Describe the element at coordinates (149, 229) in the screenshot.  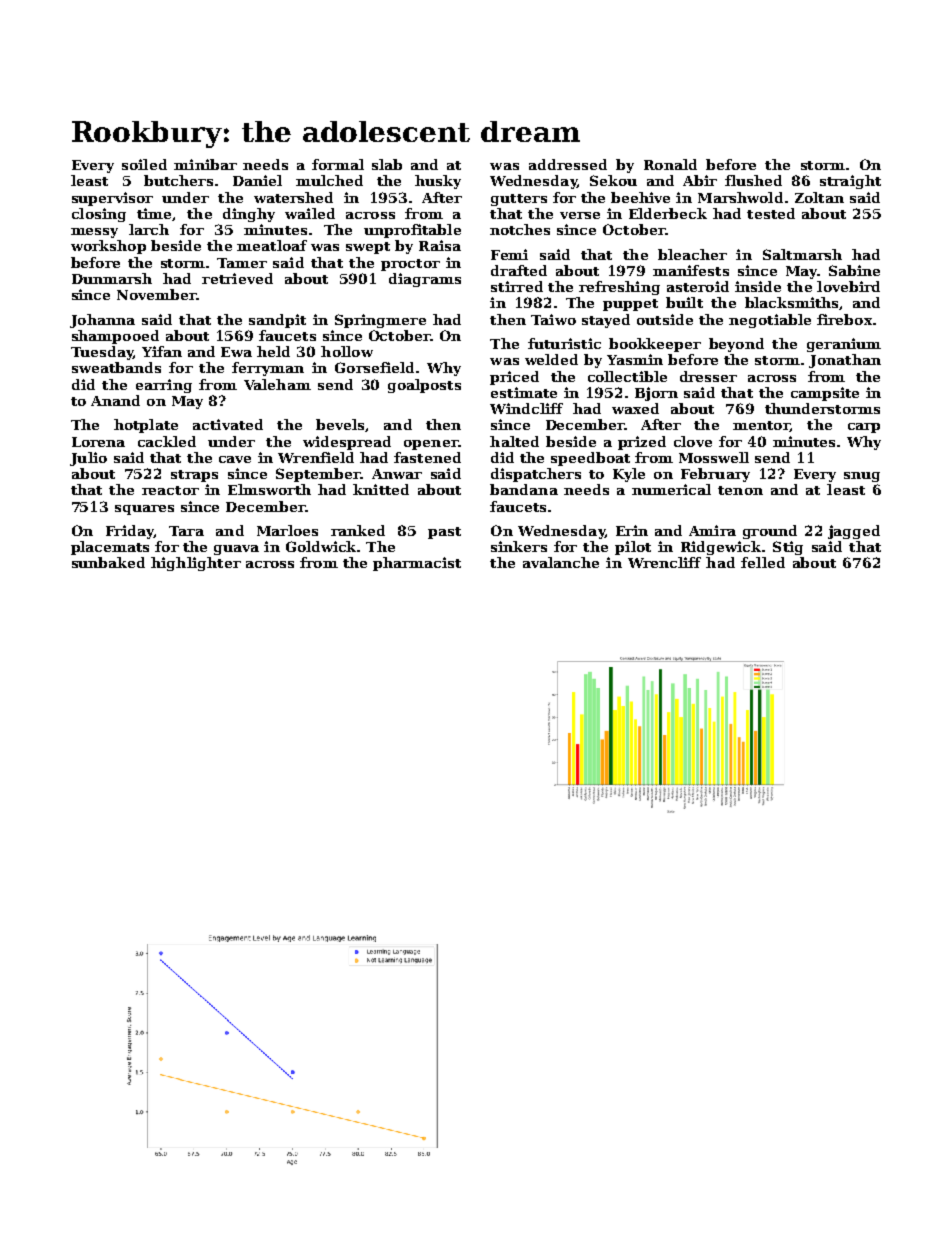
I see `larch` at that location.
